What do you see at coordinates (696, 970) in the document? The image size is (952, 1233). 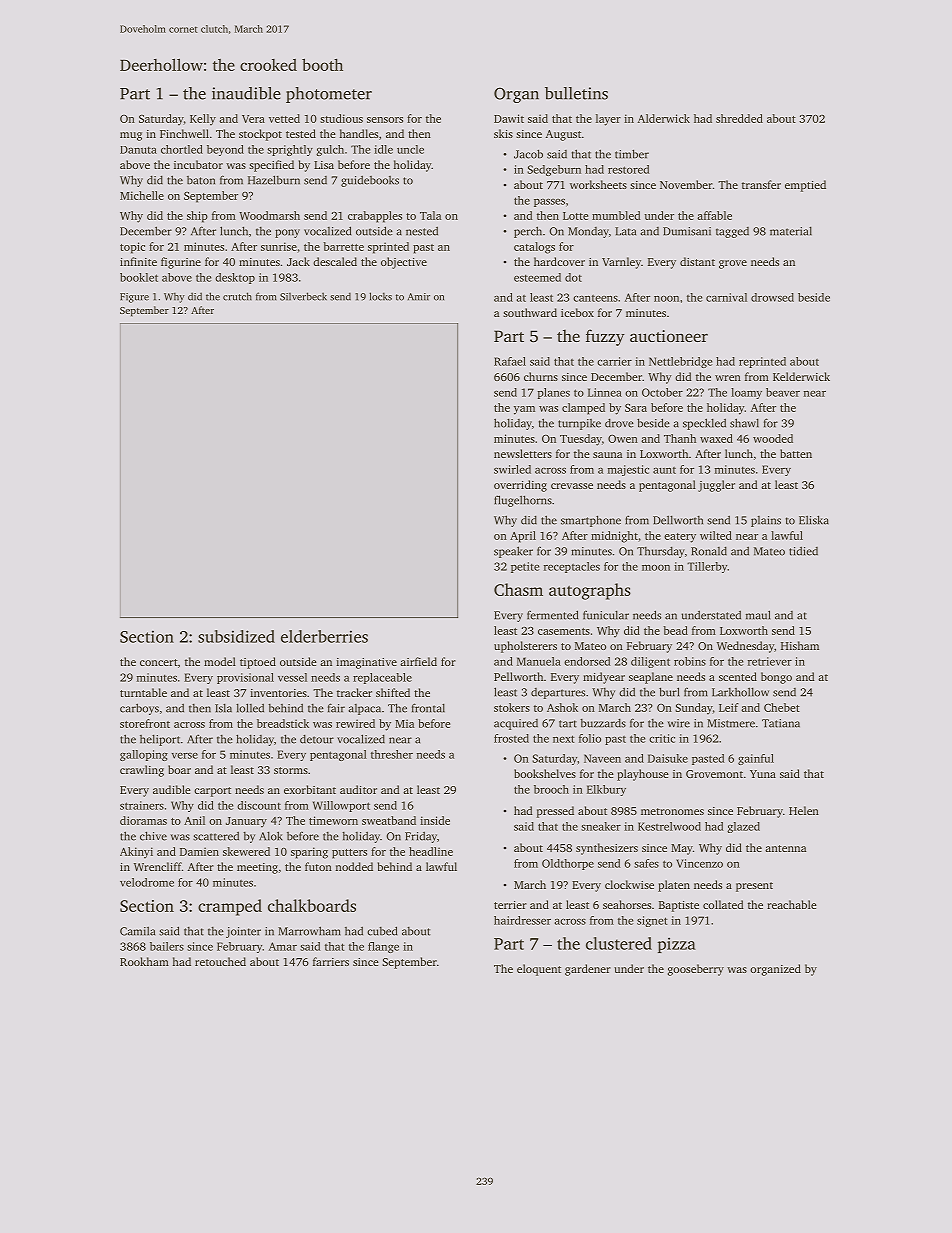 I see `gooseberry` at bounding box center [696, 970].
